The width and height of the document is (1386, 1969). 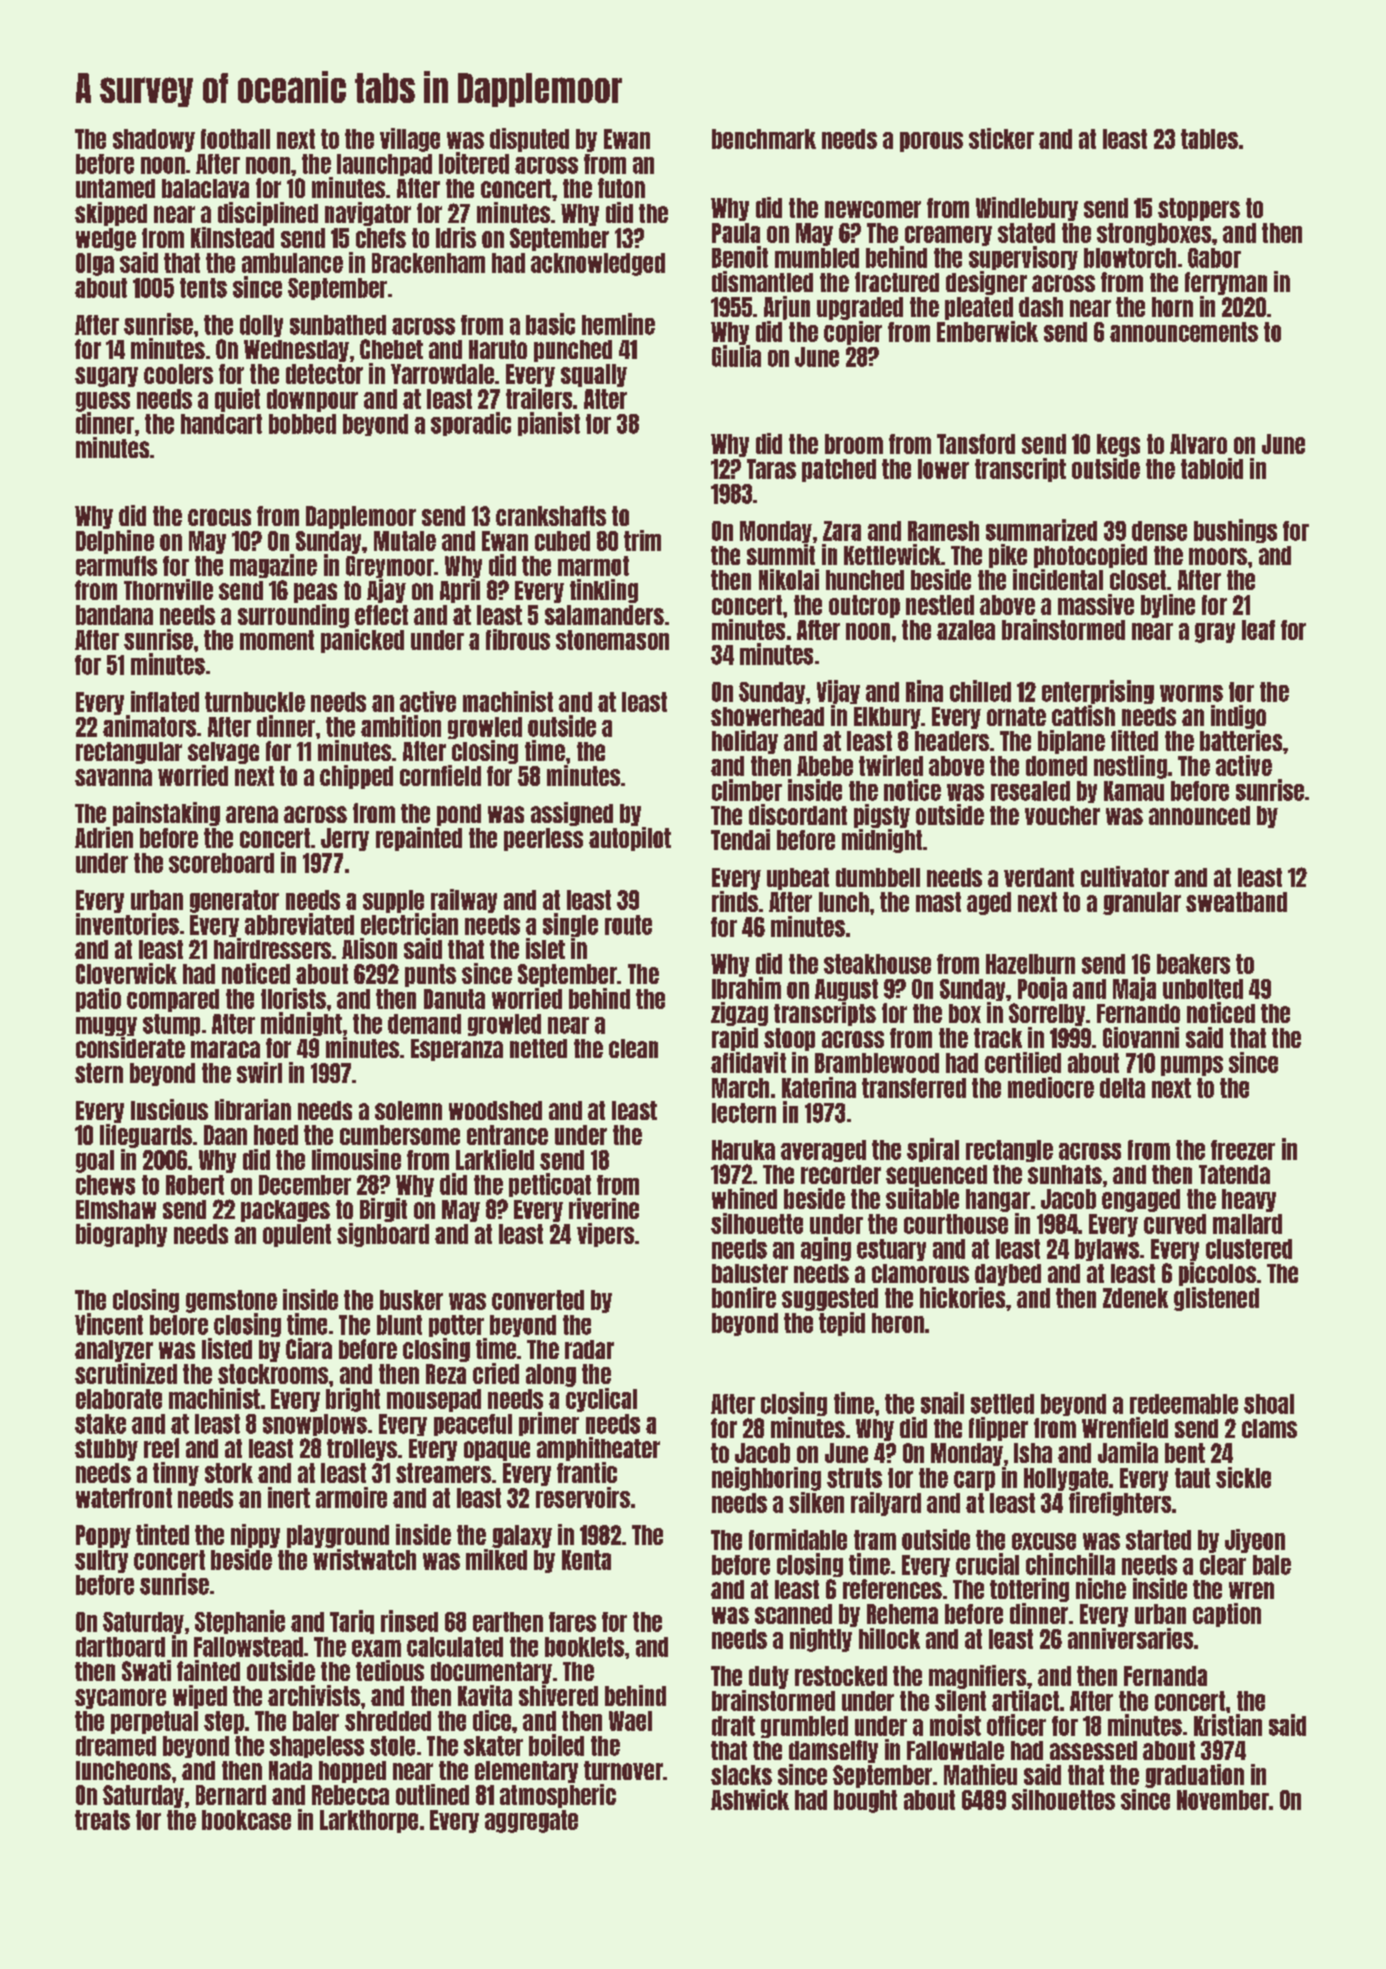 What do you see at coordinates (127, 924) in the document?
I see `inventories` at bounding box center [127, 924].
